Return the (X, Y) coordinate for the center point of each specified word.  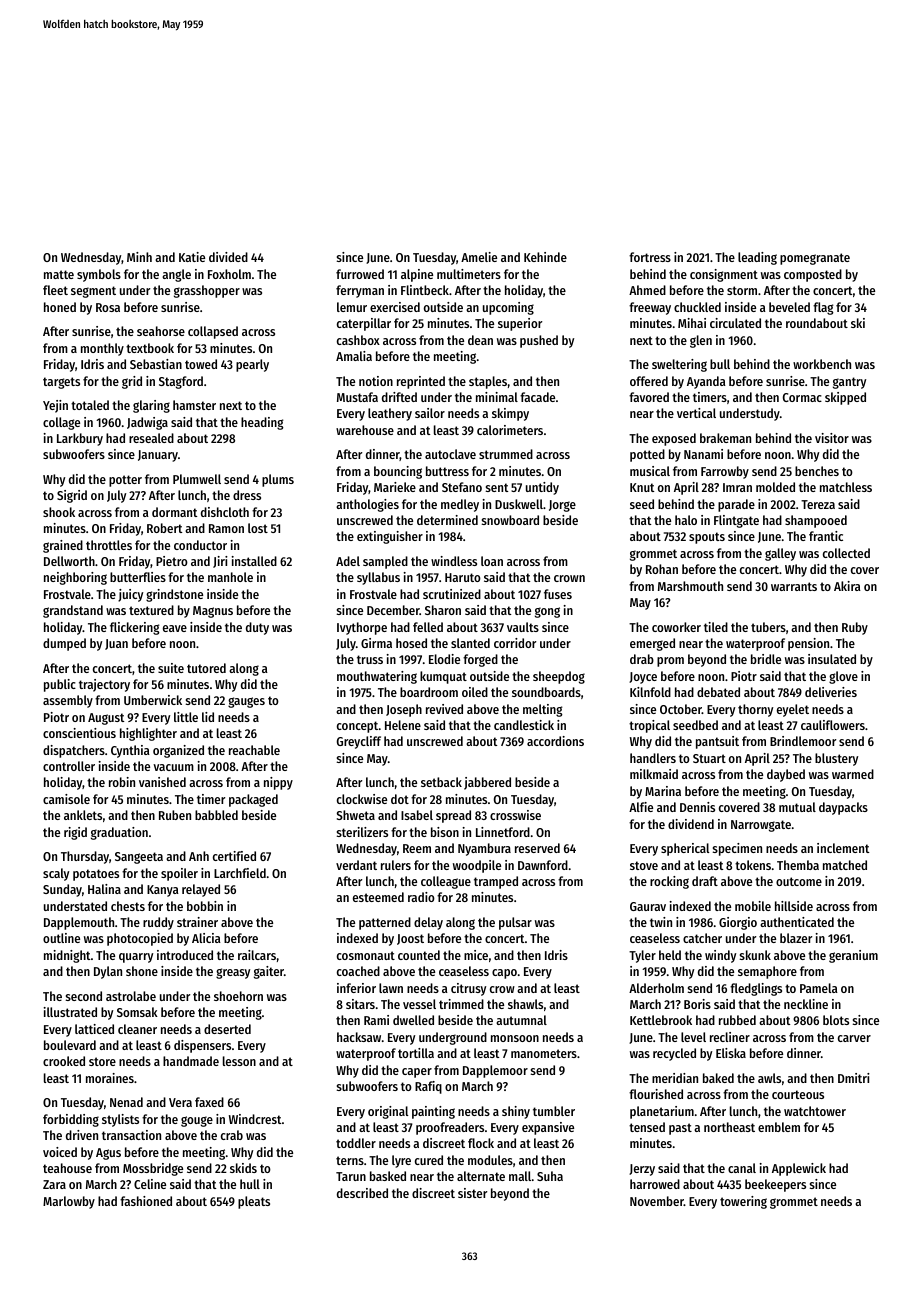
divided (228, 257)
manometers (544, 1053)
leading (757, 258)
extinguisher (390, 537)
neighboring (75, 578)
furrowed (360, 274)
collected (846, 553)
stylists (120, 1120)
